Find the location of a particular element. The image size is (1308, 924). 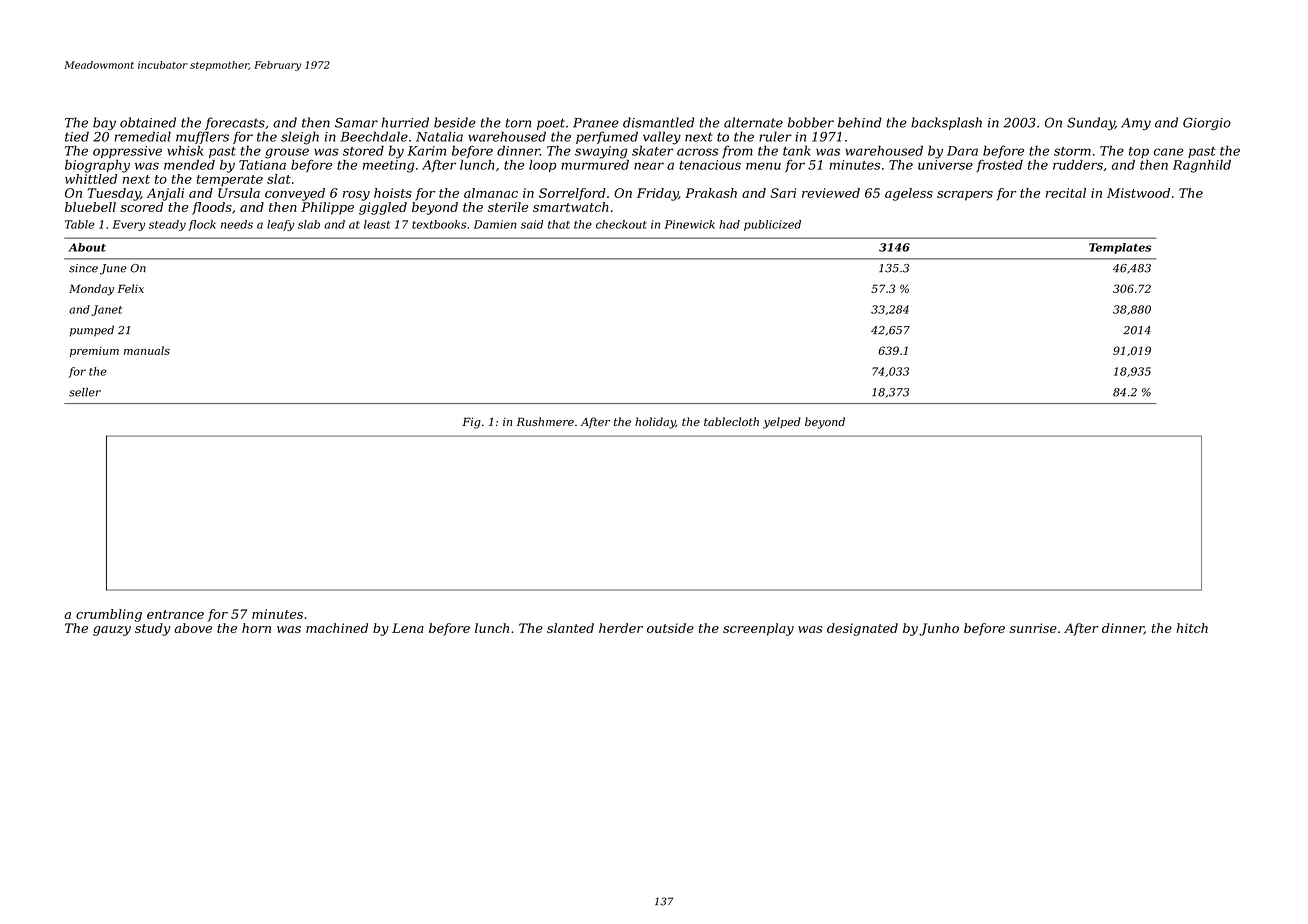

Pranee is located at coordinates (596, 123).
